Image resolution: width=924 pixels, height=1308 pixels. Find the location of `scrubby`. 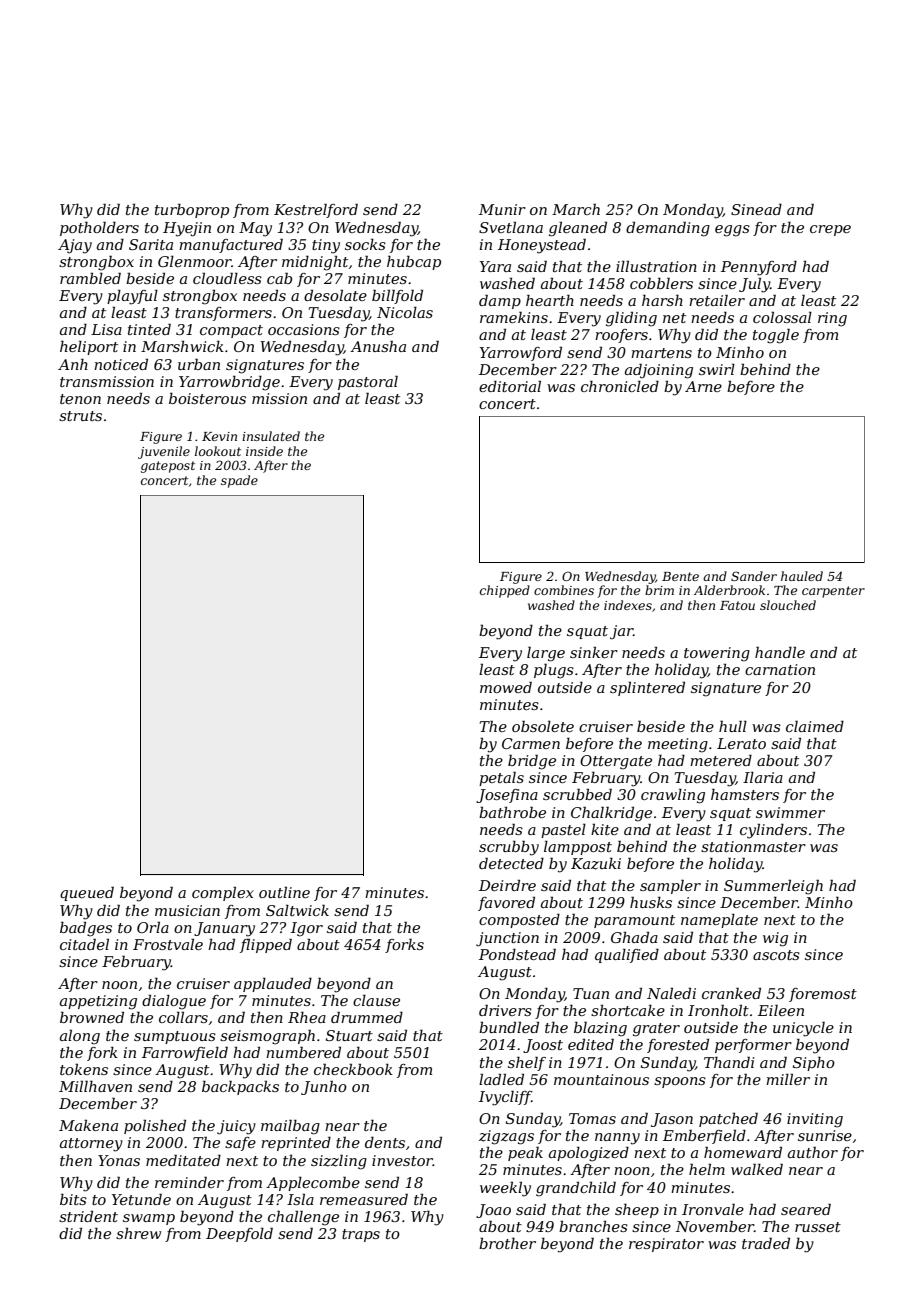

scrubby is located at coordinates (509, 848).
